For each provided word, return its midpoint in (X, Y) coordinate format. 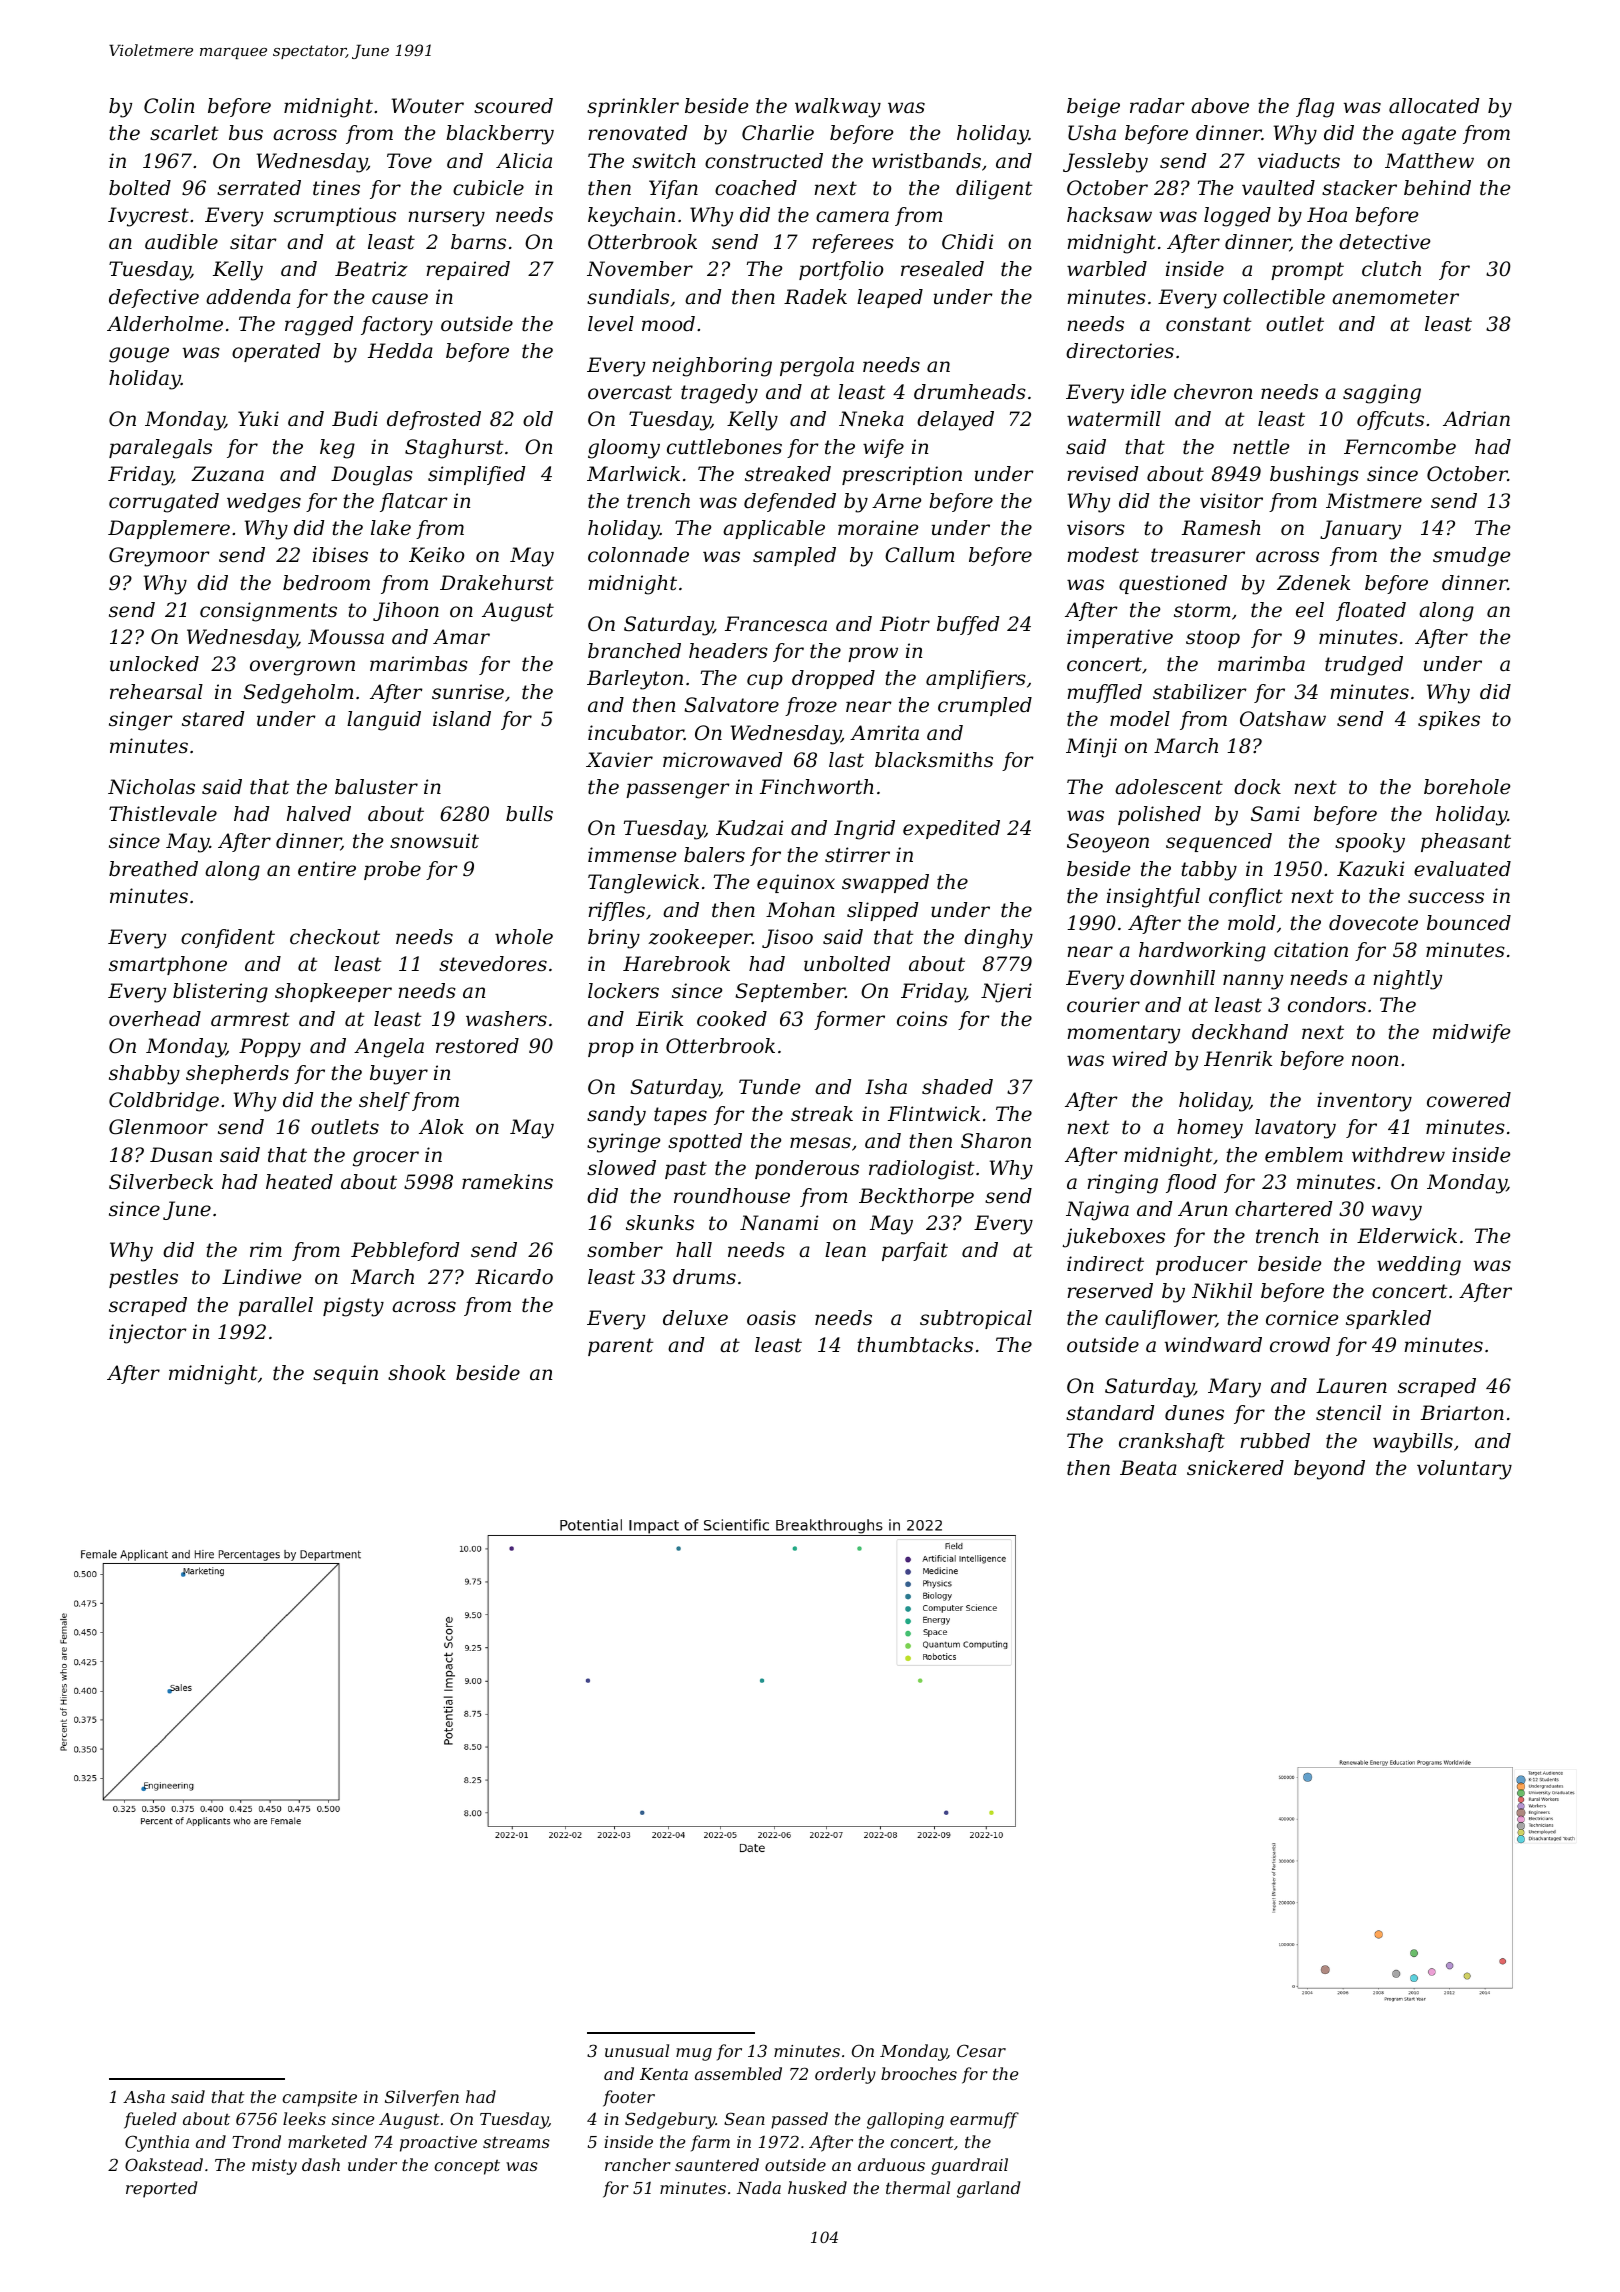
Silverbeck (161, 1182)
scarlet (184, 133)
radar (1157, 106)
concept (467, 2167)
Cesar (981, 2050)
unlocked (154, 664)
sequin (345, 1374)
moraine (878, 528)
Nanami (779, 1223)
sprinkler (633, 107)
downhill (1172, 978)
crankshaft (1172, 1442)
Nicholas (151, 787)
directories (1120, 351)
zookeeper (700, 938)
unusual (637, 2050)
